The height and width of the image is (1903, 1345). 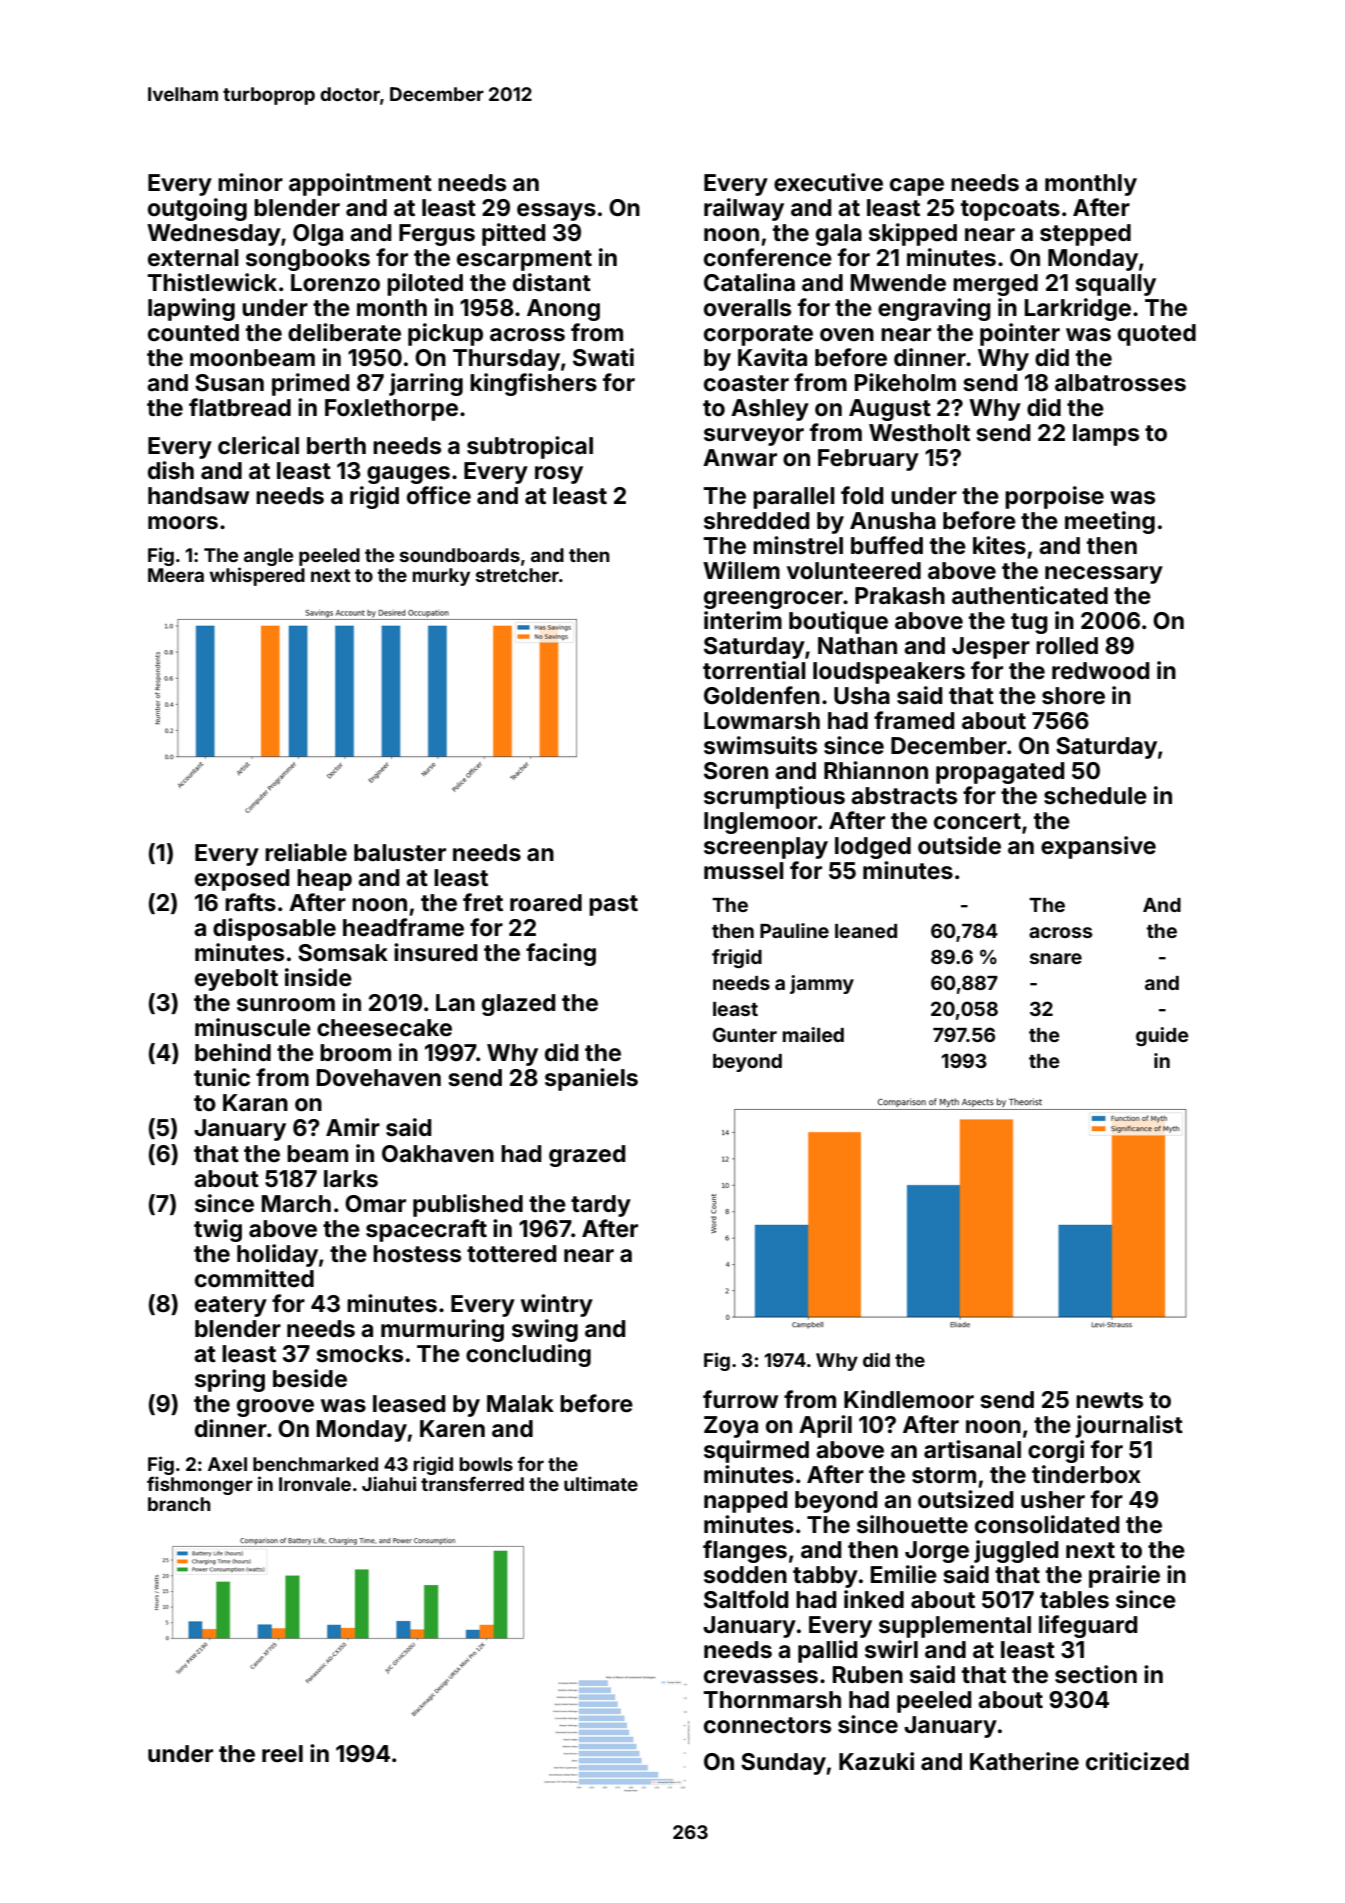 What do you see at coordinates (1098, 847) in the image?
I see `expansive` at bounding box center [1098, 847].
